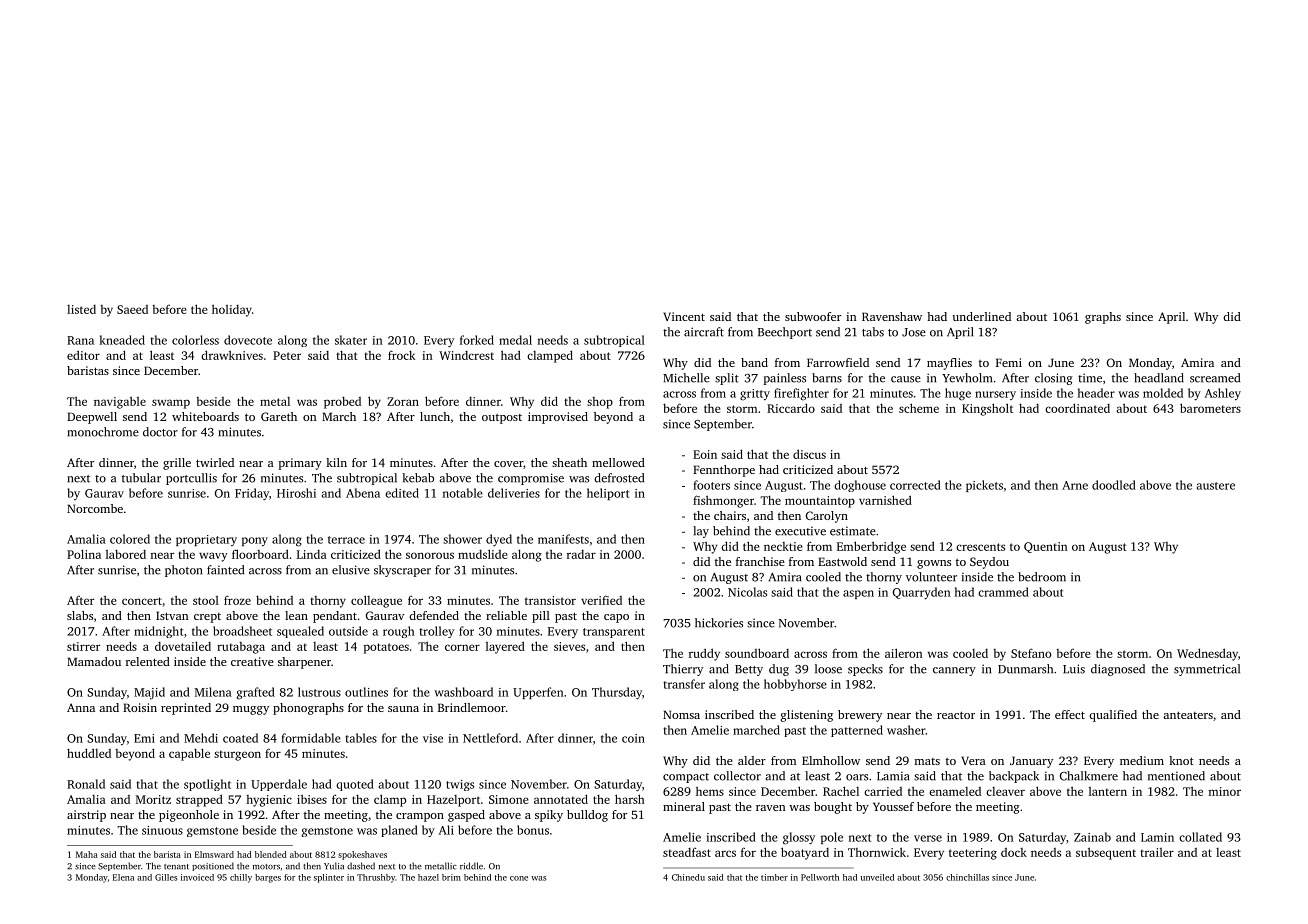  What do you see at coordinates (967, 877) in the image?
I see `chinchillas` at bounding box center [967, 877].
